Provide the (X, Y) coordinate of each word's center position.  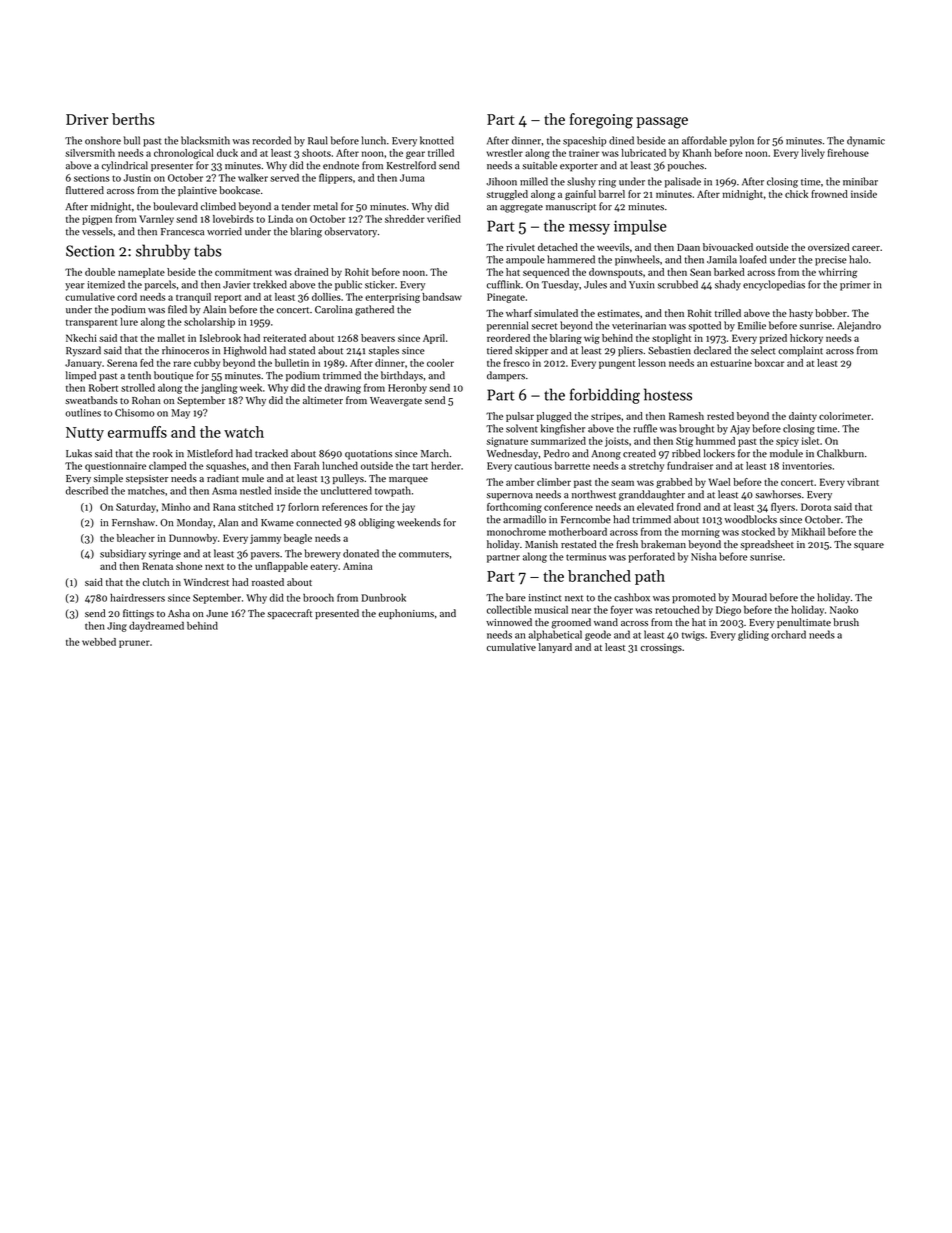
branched (599, 576)
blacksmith (205, 140)
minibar (860, 181)
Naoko (844, 609)
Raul (318, 140)
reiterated (284, 338)
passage (662, 123)
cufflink (503, 284)
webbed (99, 642)
